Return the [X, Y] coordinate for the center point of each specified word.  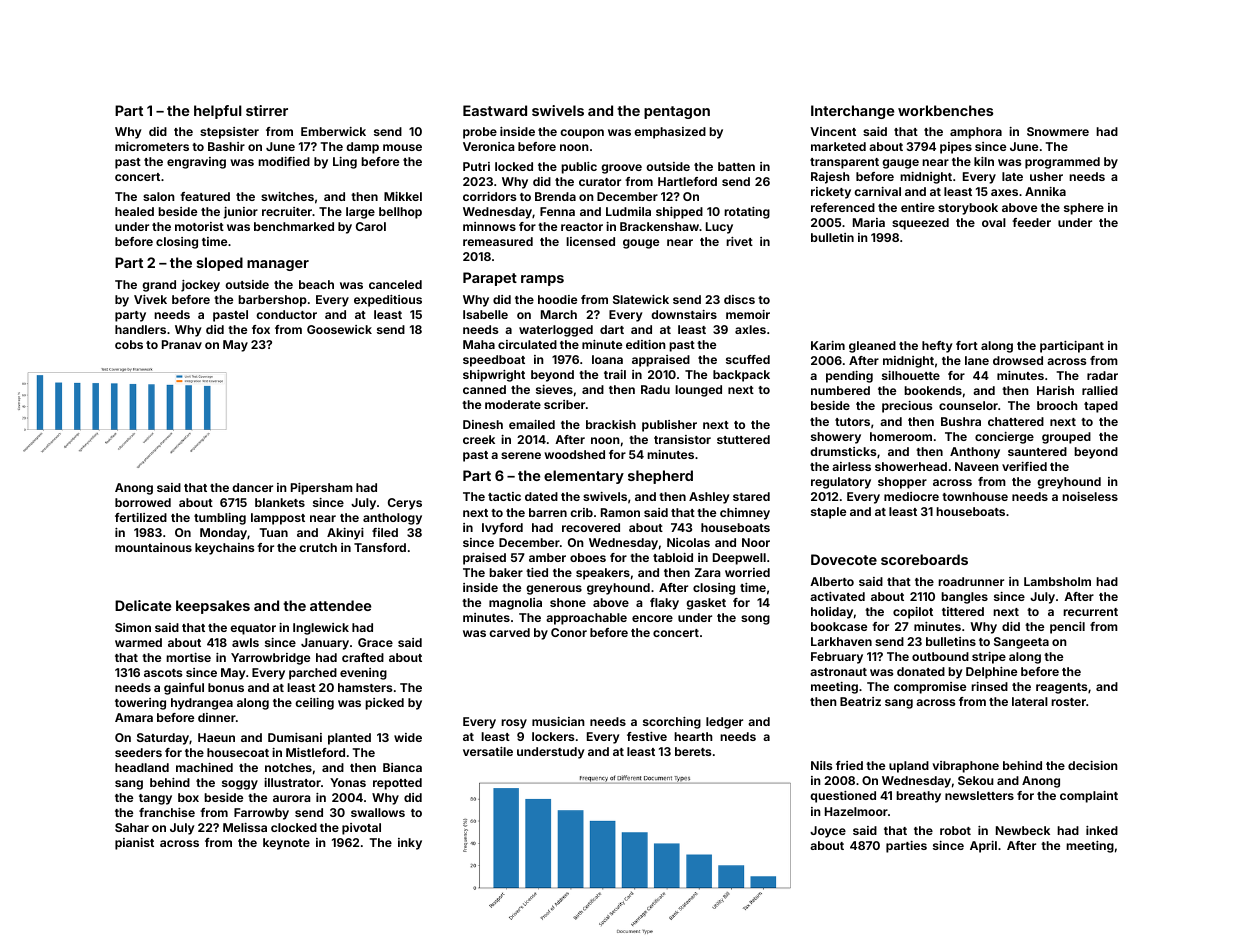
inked [1102, 830]
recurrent [1090, 612]
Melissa [245, 827]
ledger [724, 723]
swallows [378, 812]
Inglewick [321, 629]
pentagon [677, 112]
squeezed [920, 224]
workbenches [945, 110]
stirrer [267, 110]
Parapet [490, 279]
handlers [140, 329]
